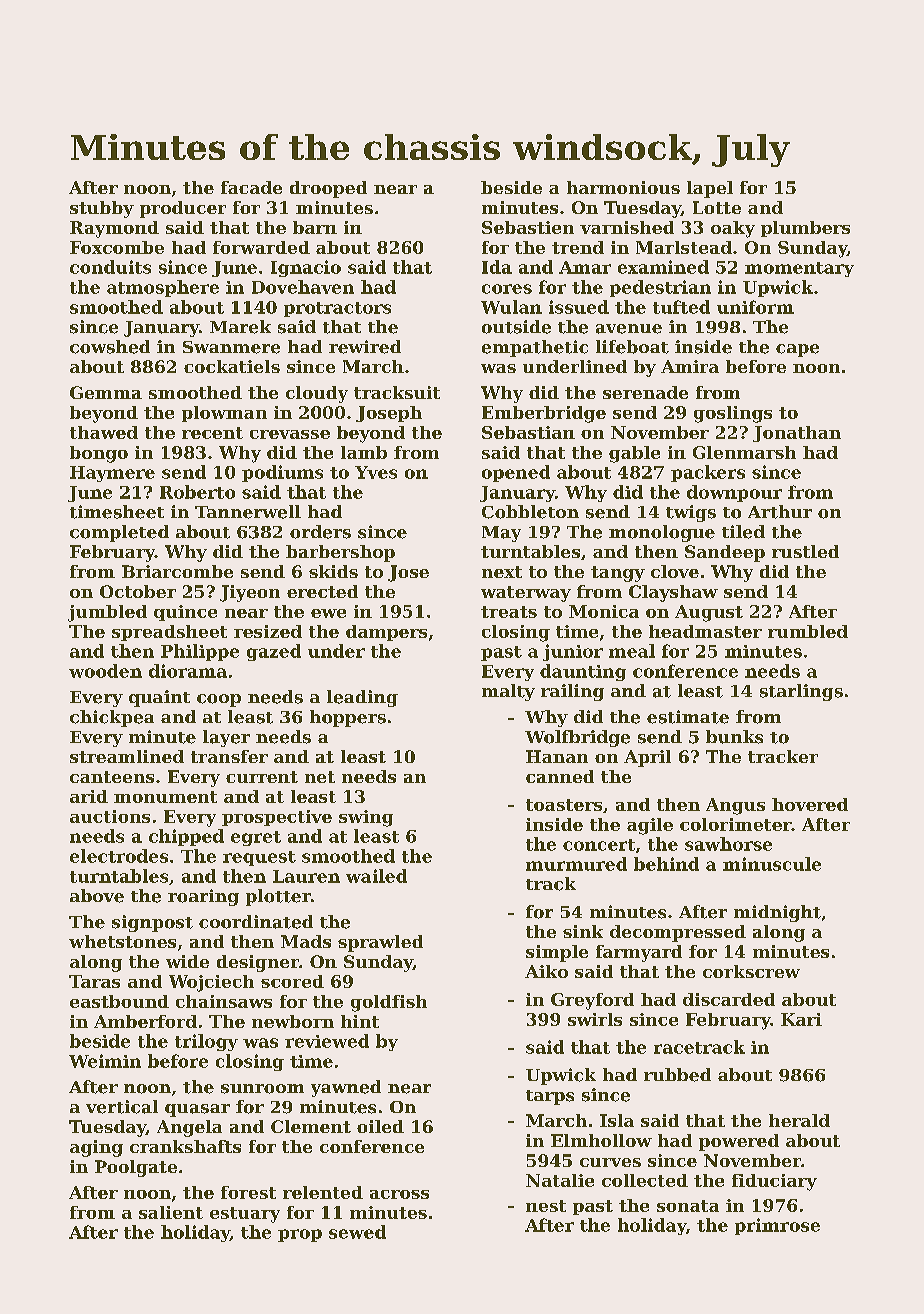 Image resolution: width=924 pixels, height=1314 pixels. I want to click on opened, so click(516, 473).
